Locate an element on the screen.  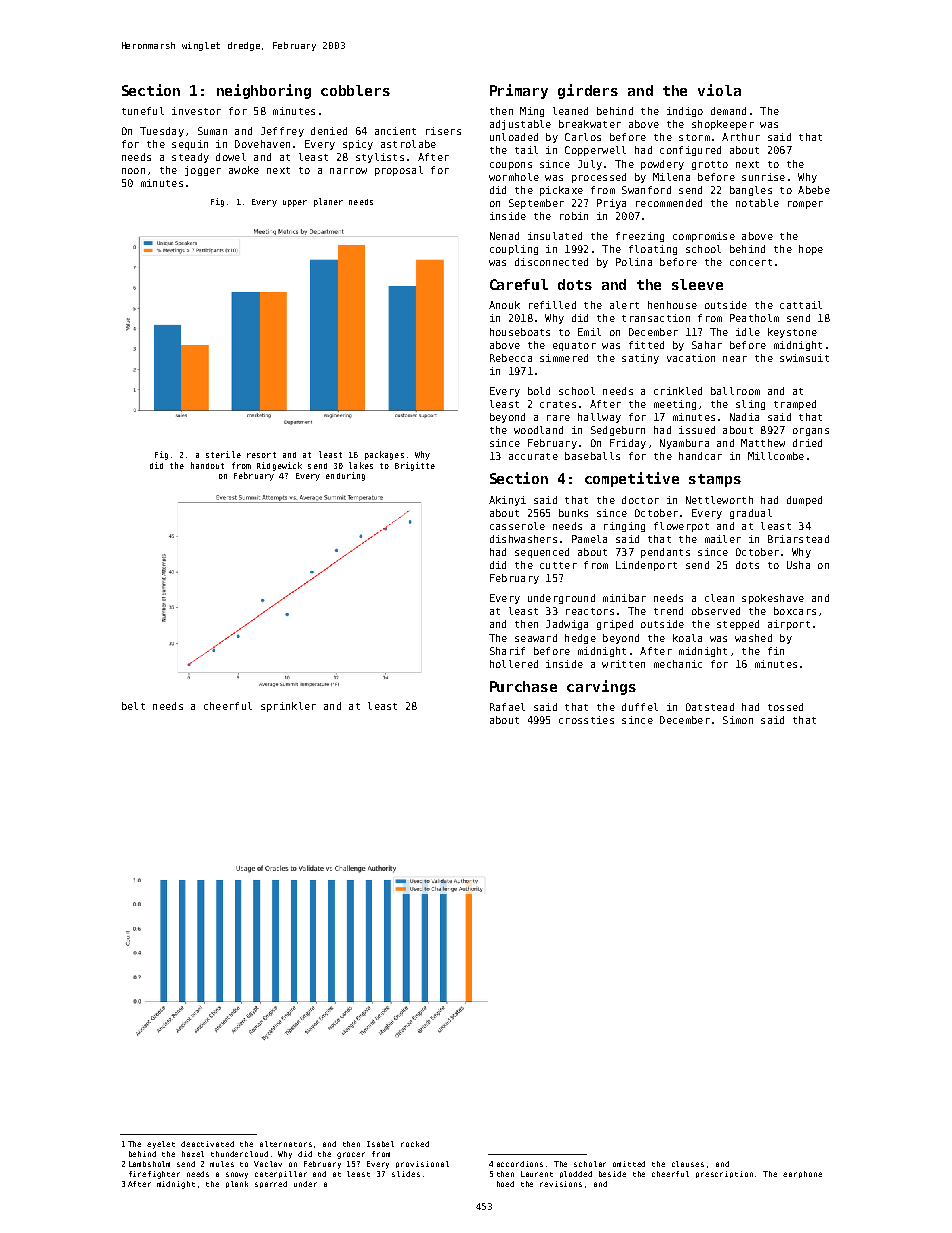
prescription is located at coordinates (724, 1174).
